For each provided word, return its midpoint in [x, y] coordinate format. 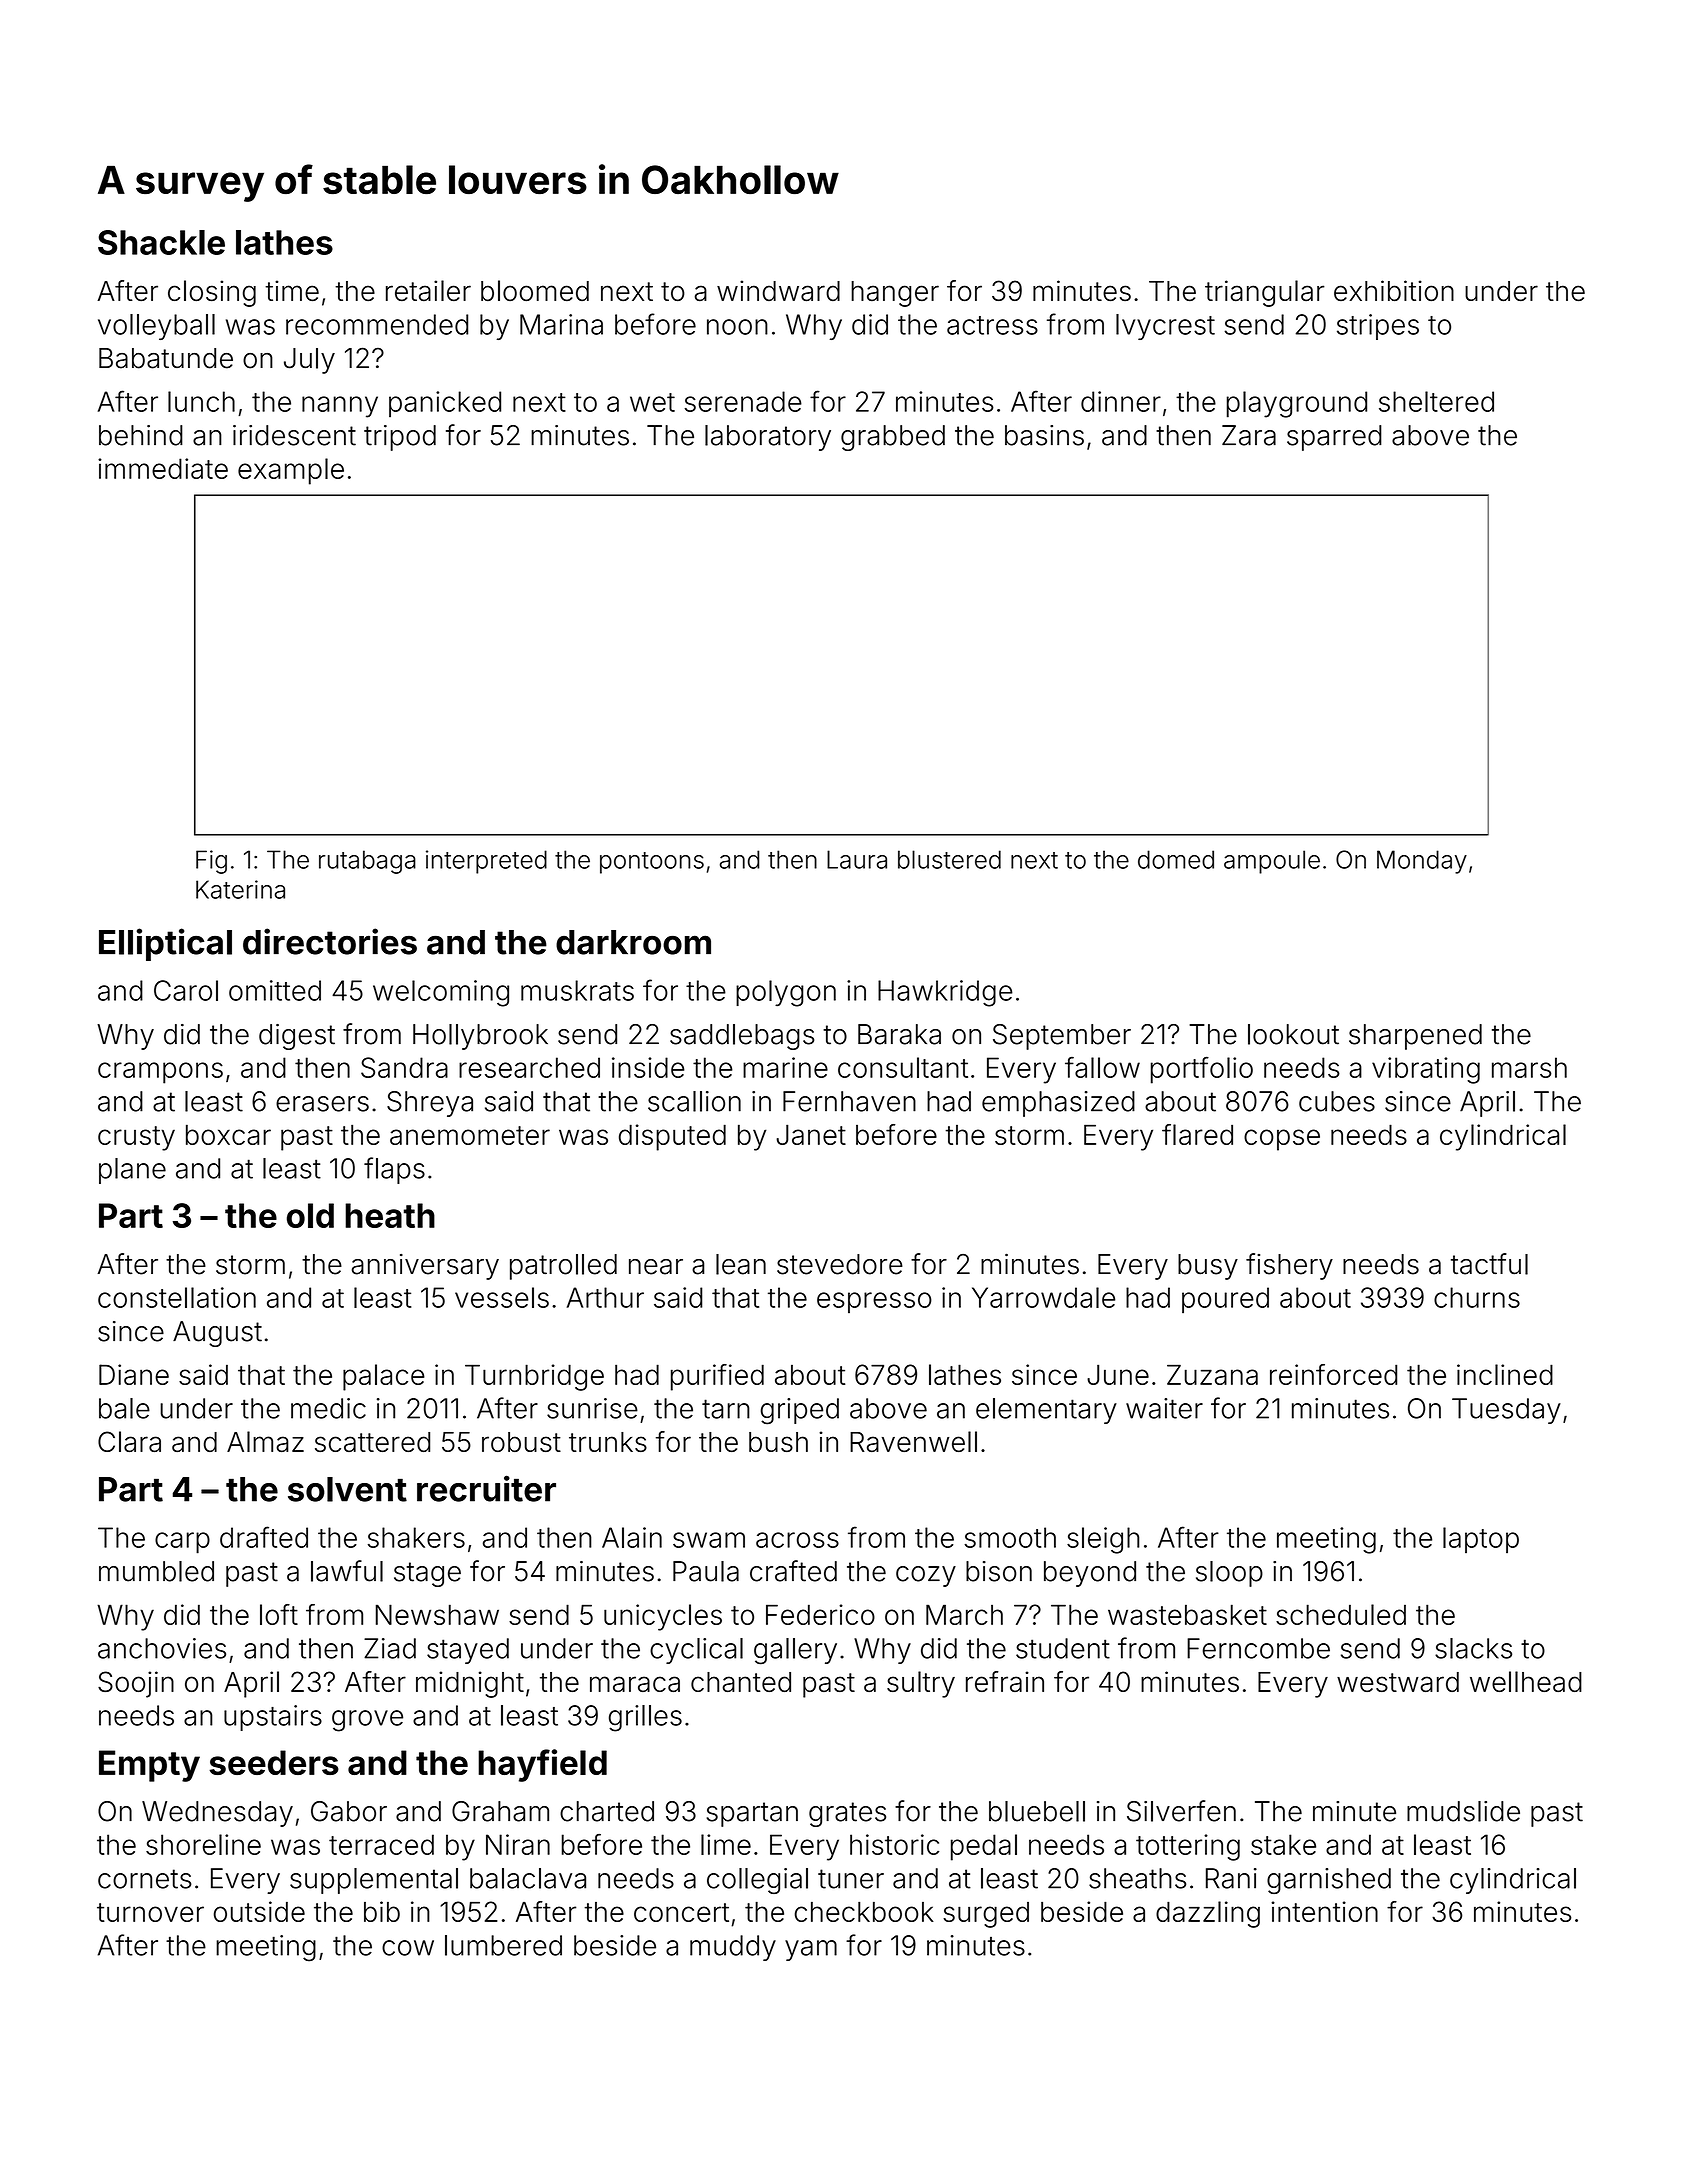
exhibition [1394, 291]
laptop [1481, 1540]
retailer [428, 291]
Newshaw [437, 1614]
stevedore [840, 1264]
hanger [895, 294]
